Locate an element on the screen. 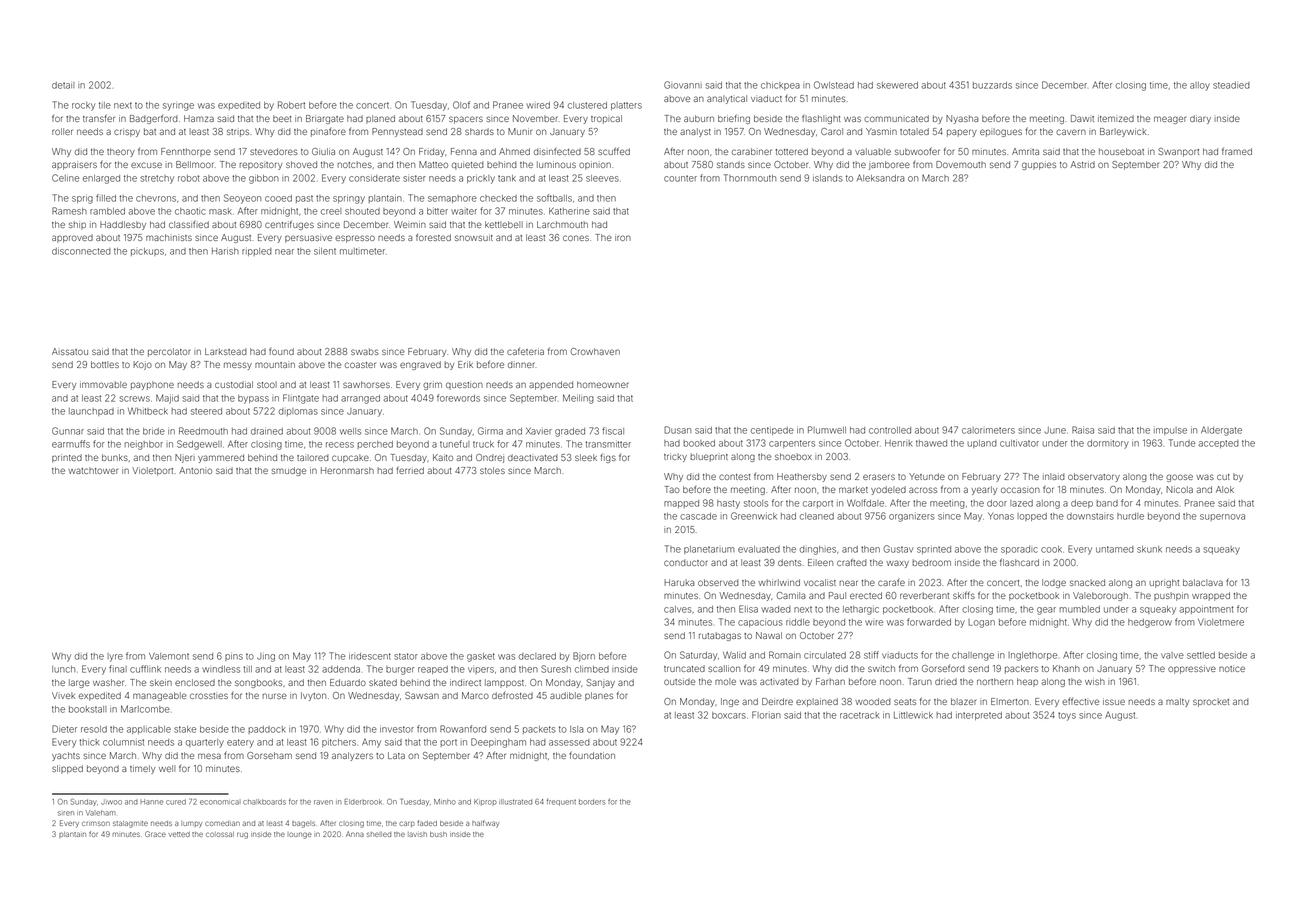 The width and height of the screenshot is (1308, 924). stiff is located at coordinates (871, 655).
